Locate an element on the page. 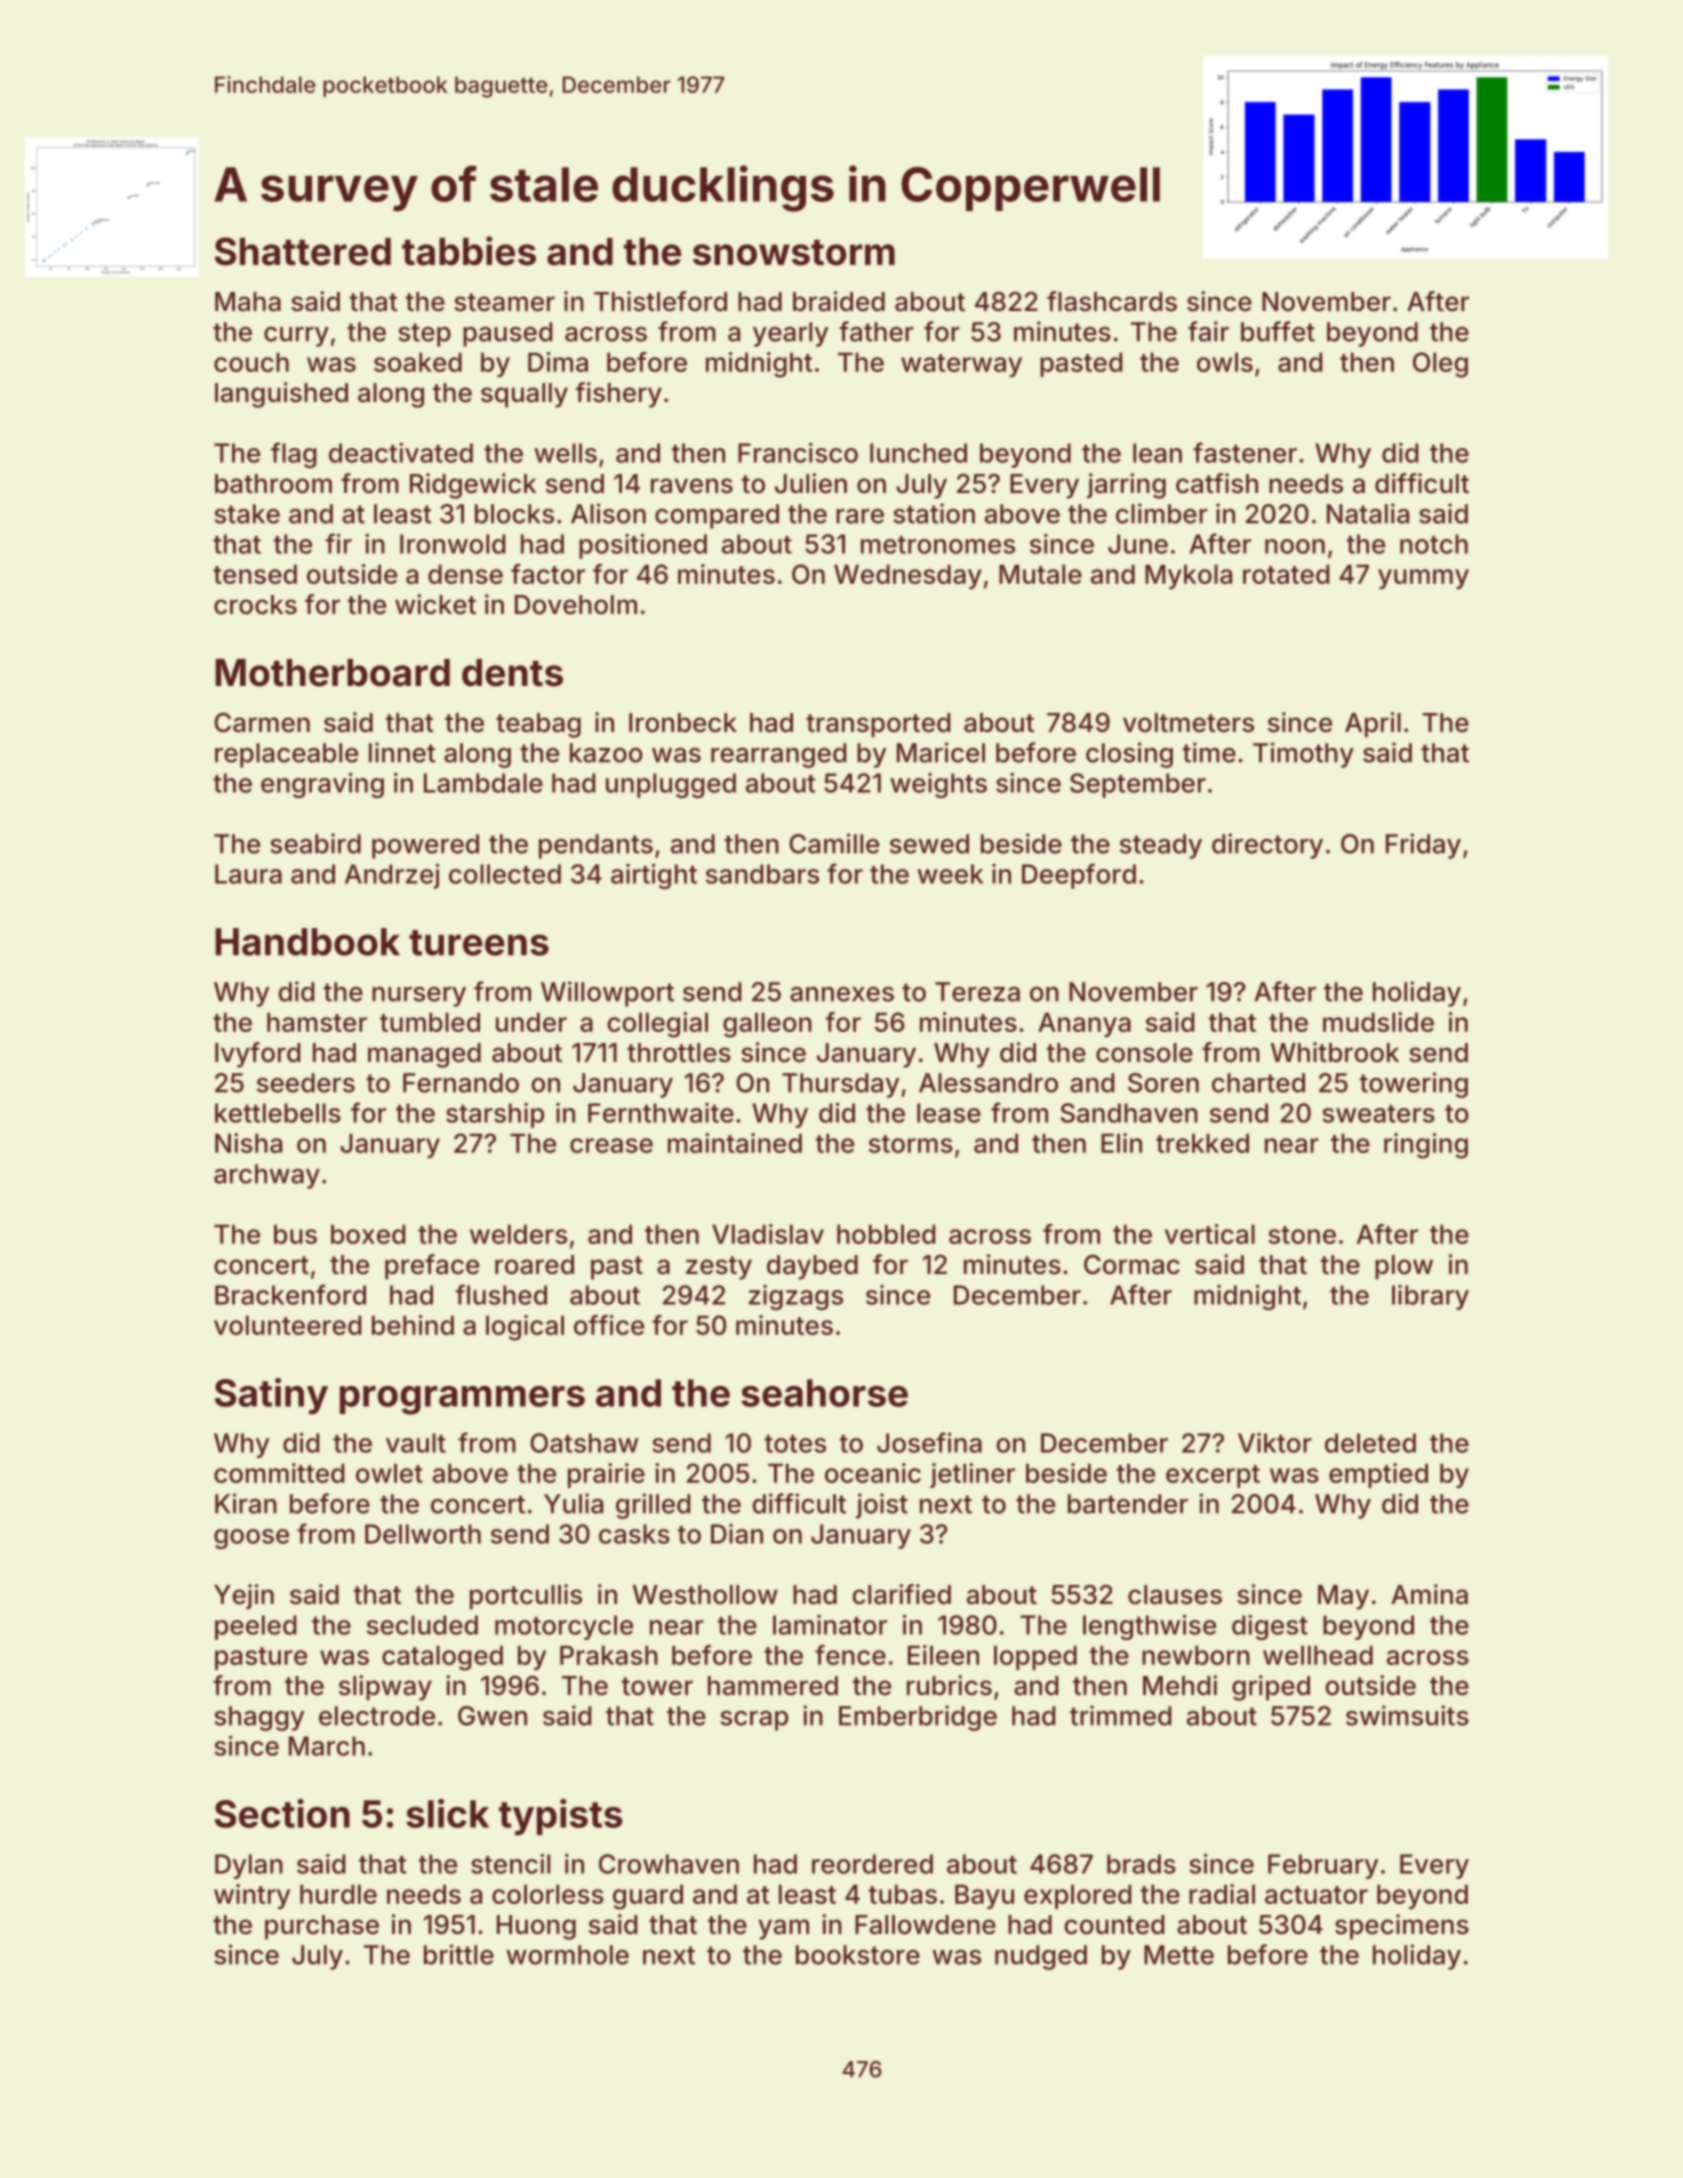  bookstore is located at coordinates (858, 1955).
